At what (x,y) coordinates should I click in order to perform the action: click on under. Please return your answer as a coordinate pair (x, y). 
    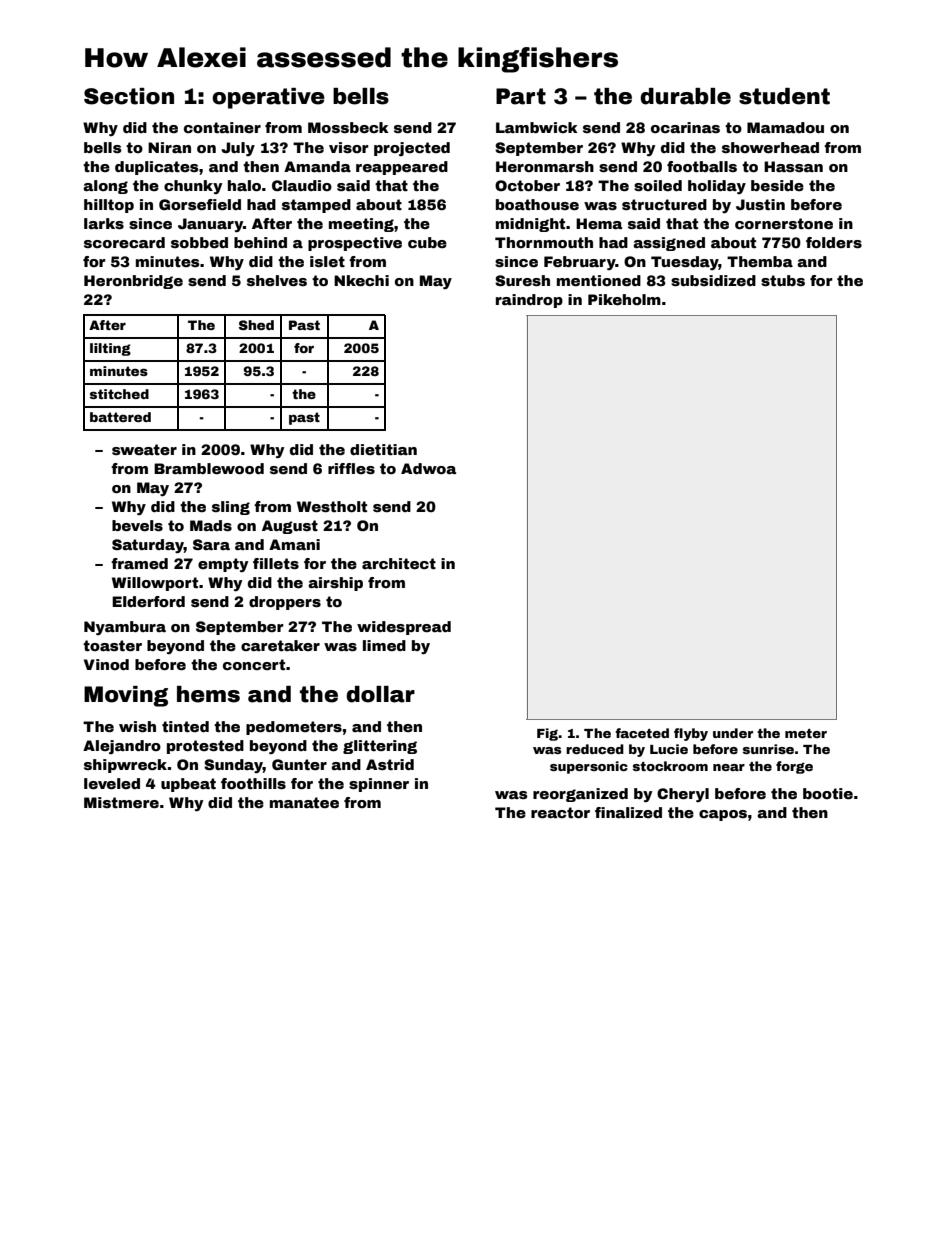
    Looking at the image, I should click on (733, 733).
